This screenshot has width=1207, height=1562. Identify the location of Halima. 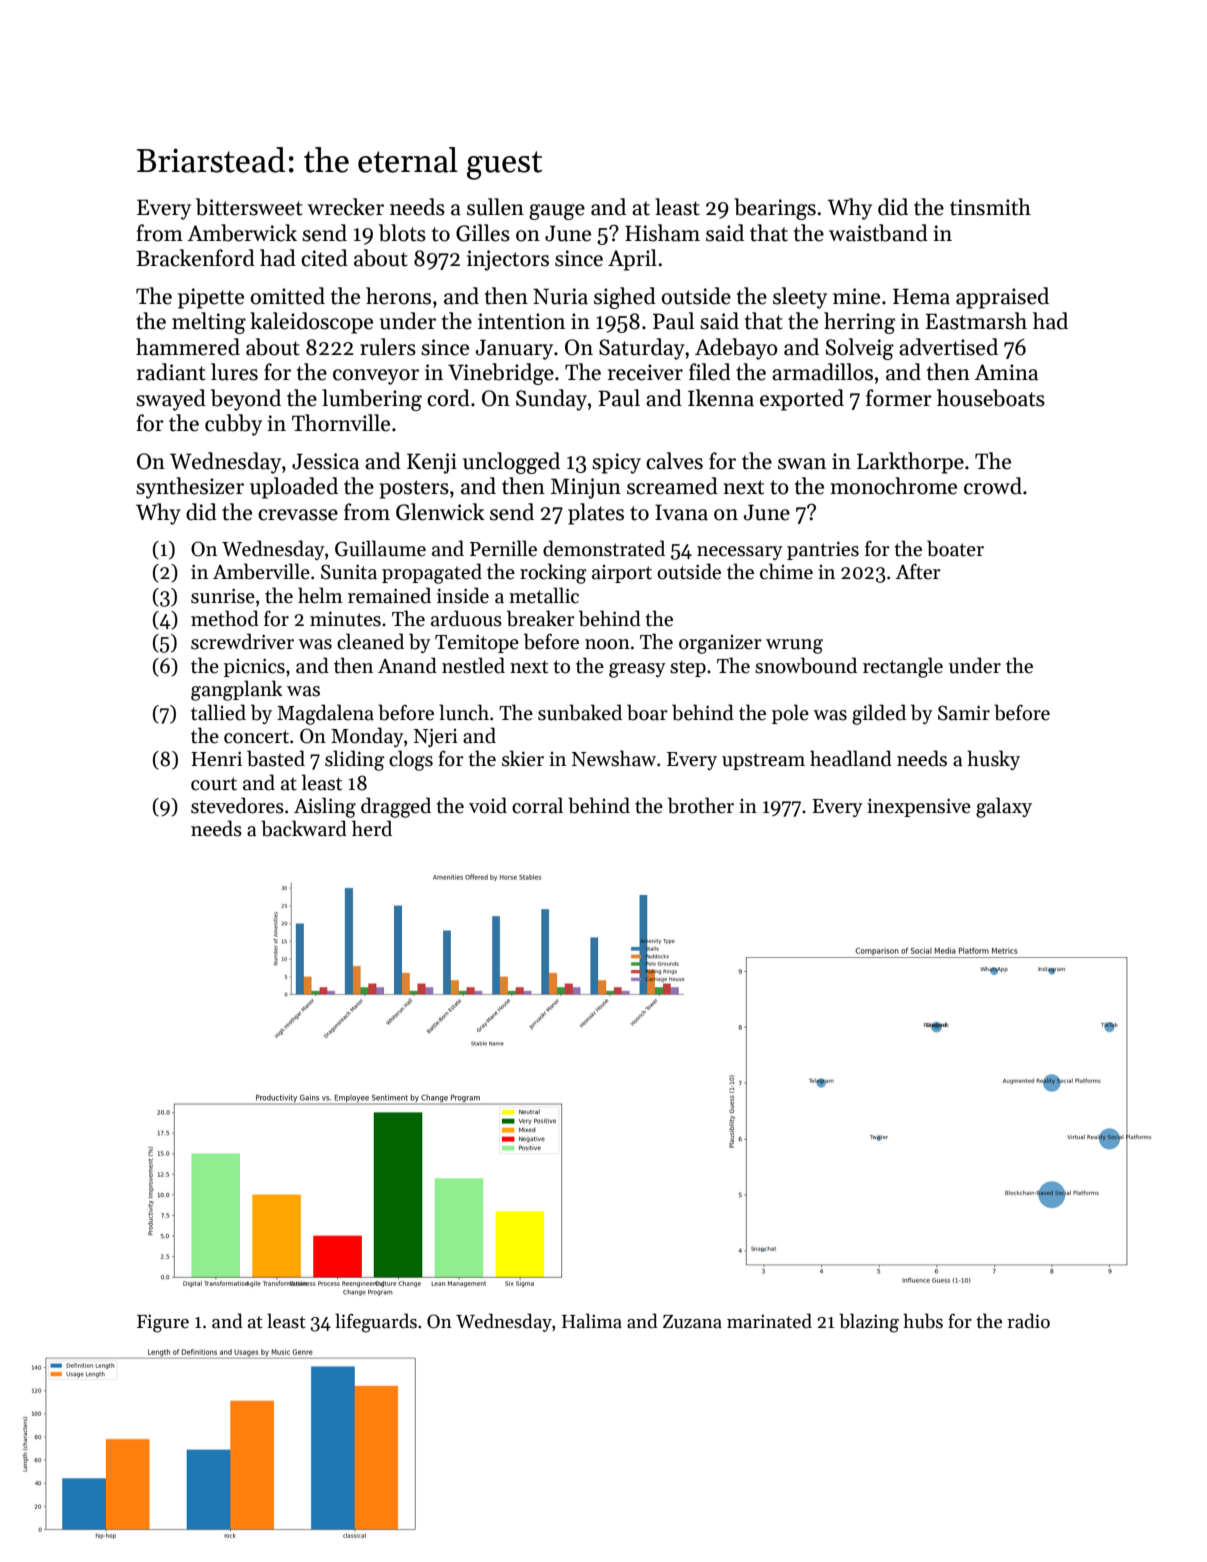
(592, 1321).
